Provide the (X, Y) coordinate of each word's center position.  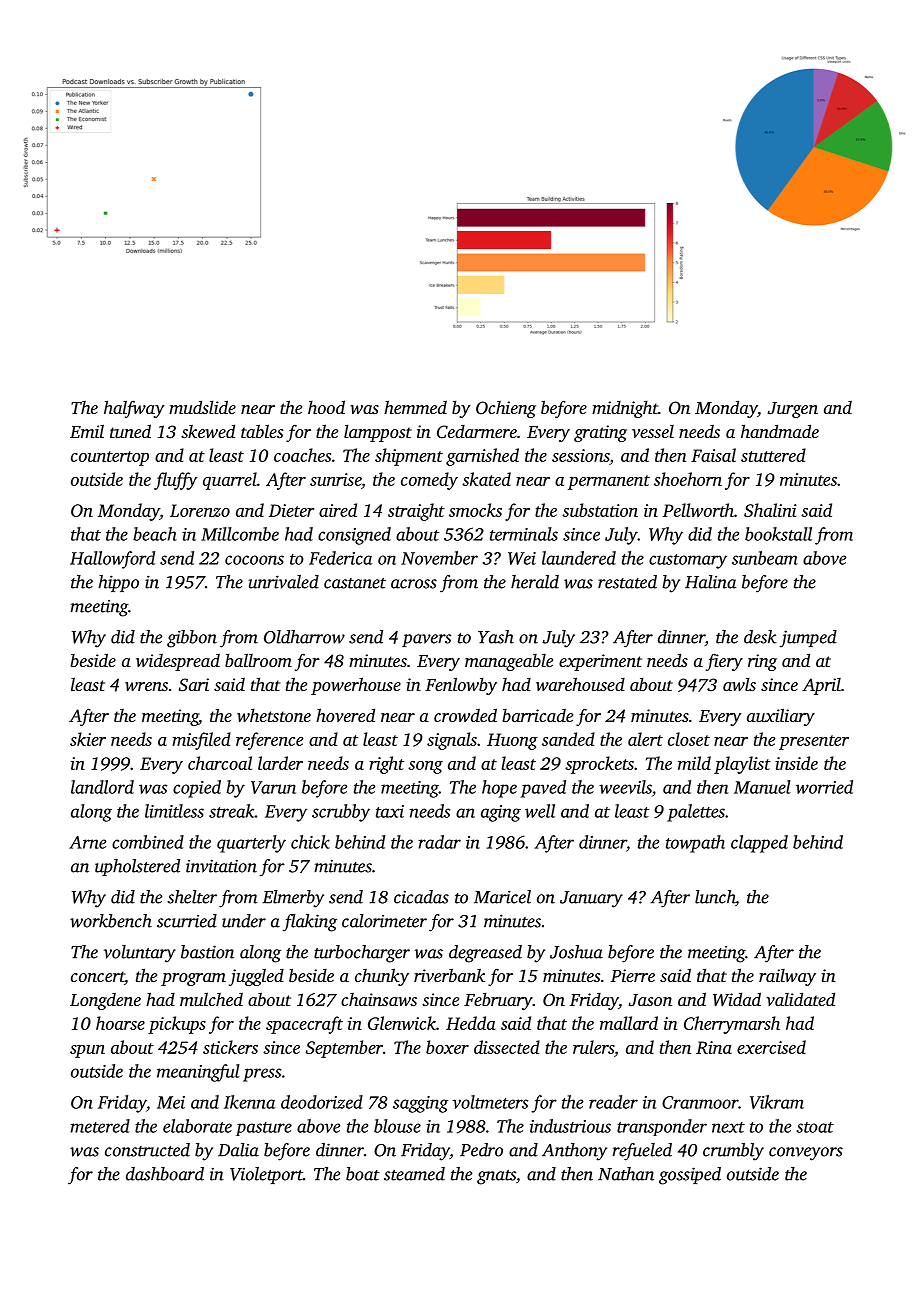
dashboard (165, 1174)
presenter (814, 742)
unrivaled (284, 582)
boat (363, 1174)
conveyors (806, 1154)
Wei (522, 558)
